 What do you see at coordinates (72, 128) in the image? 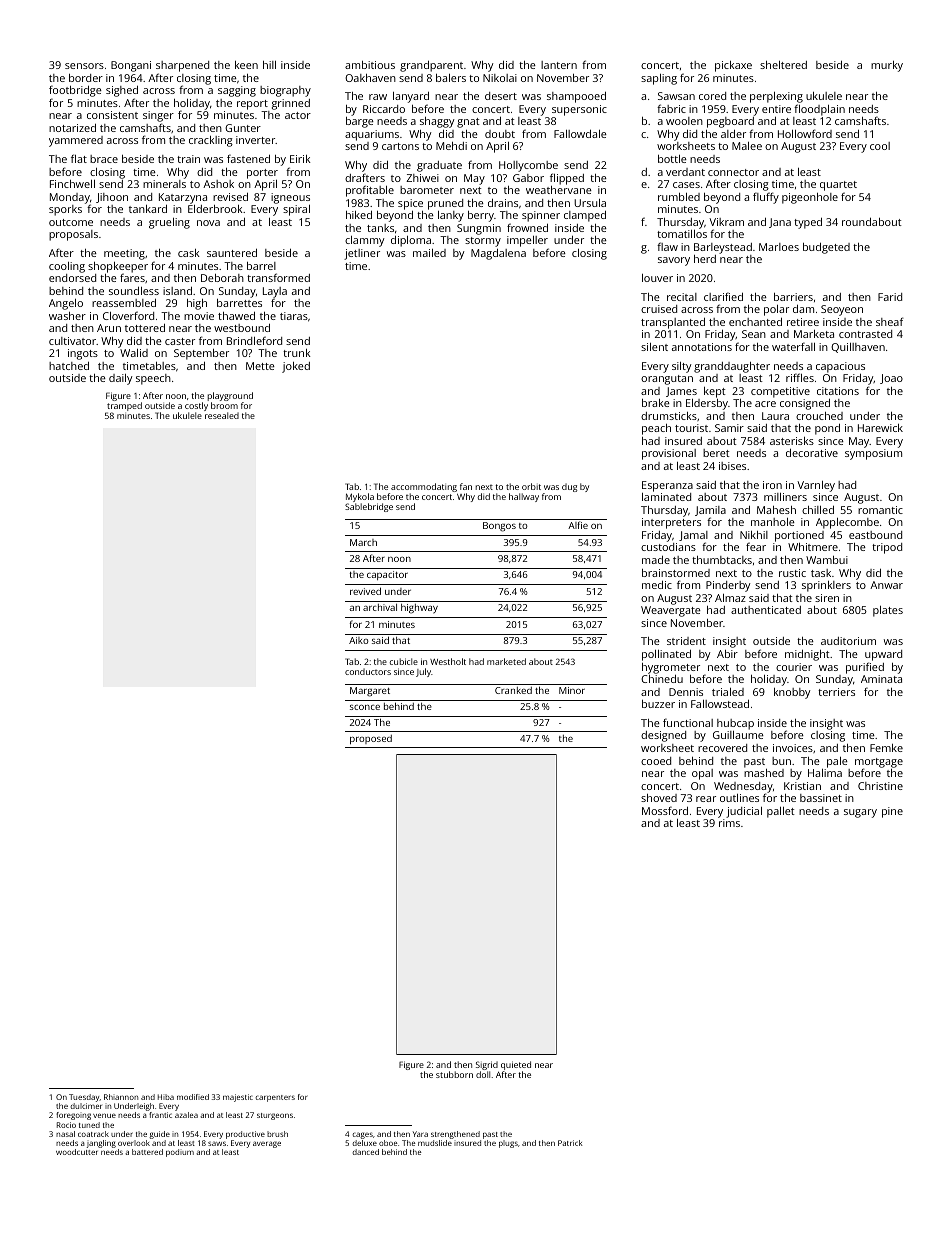
I see `notarized` at bounding box center [72, 128].
